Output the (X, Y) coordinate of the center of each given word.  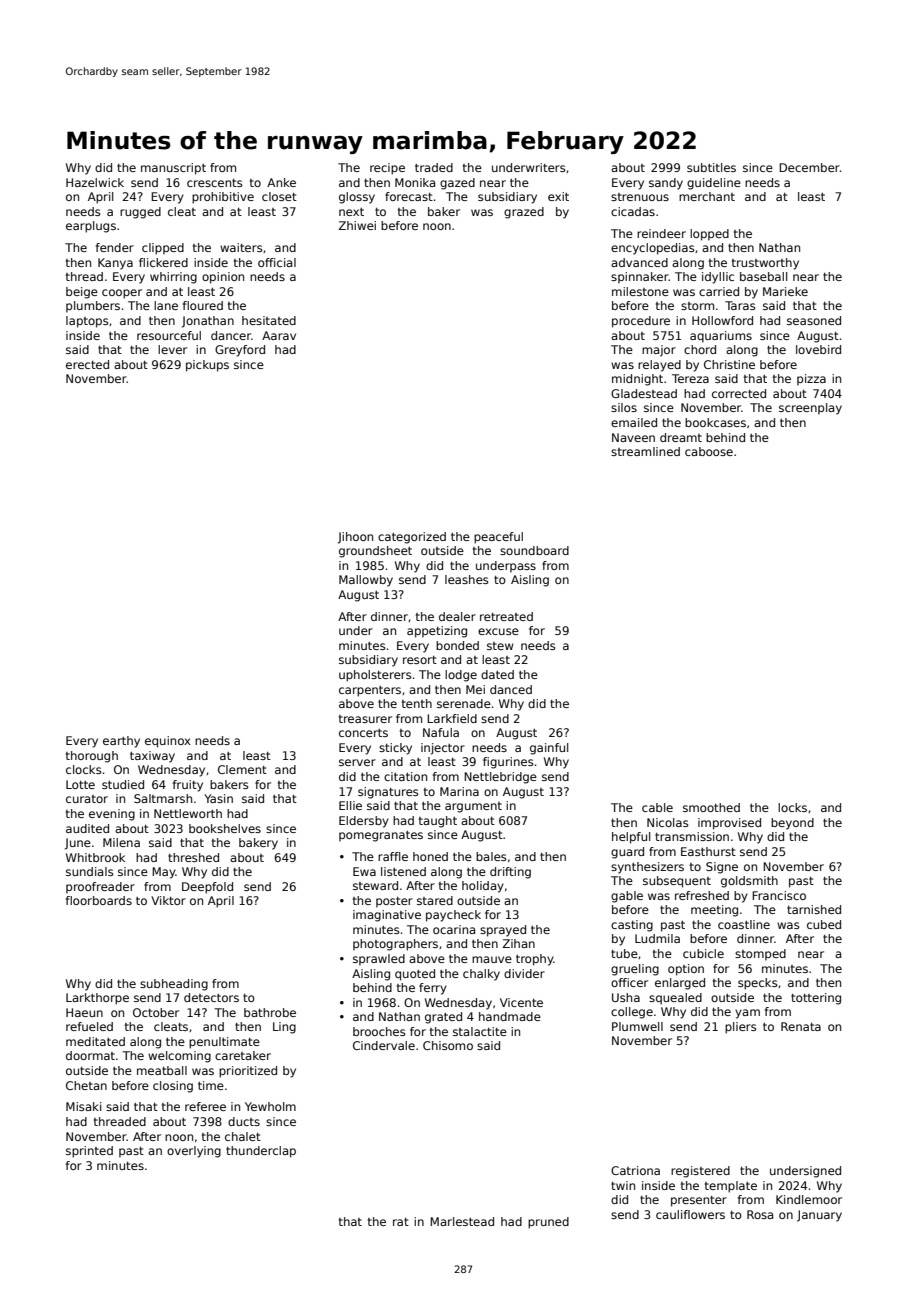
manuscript (173, 169)
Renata (801, 1026)
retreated (506, 616)
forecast (409, 196)
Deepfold (207, 888)
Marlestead (462, 1221)
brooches (379, 1031)
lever (172, 349)
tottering (816, 999)
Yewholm (270, 1106)
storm (697, 306)
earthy (121, 742)
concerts (363, 733)
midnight (637, 380)
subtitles (711, 167)
